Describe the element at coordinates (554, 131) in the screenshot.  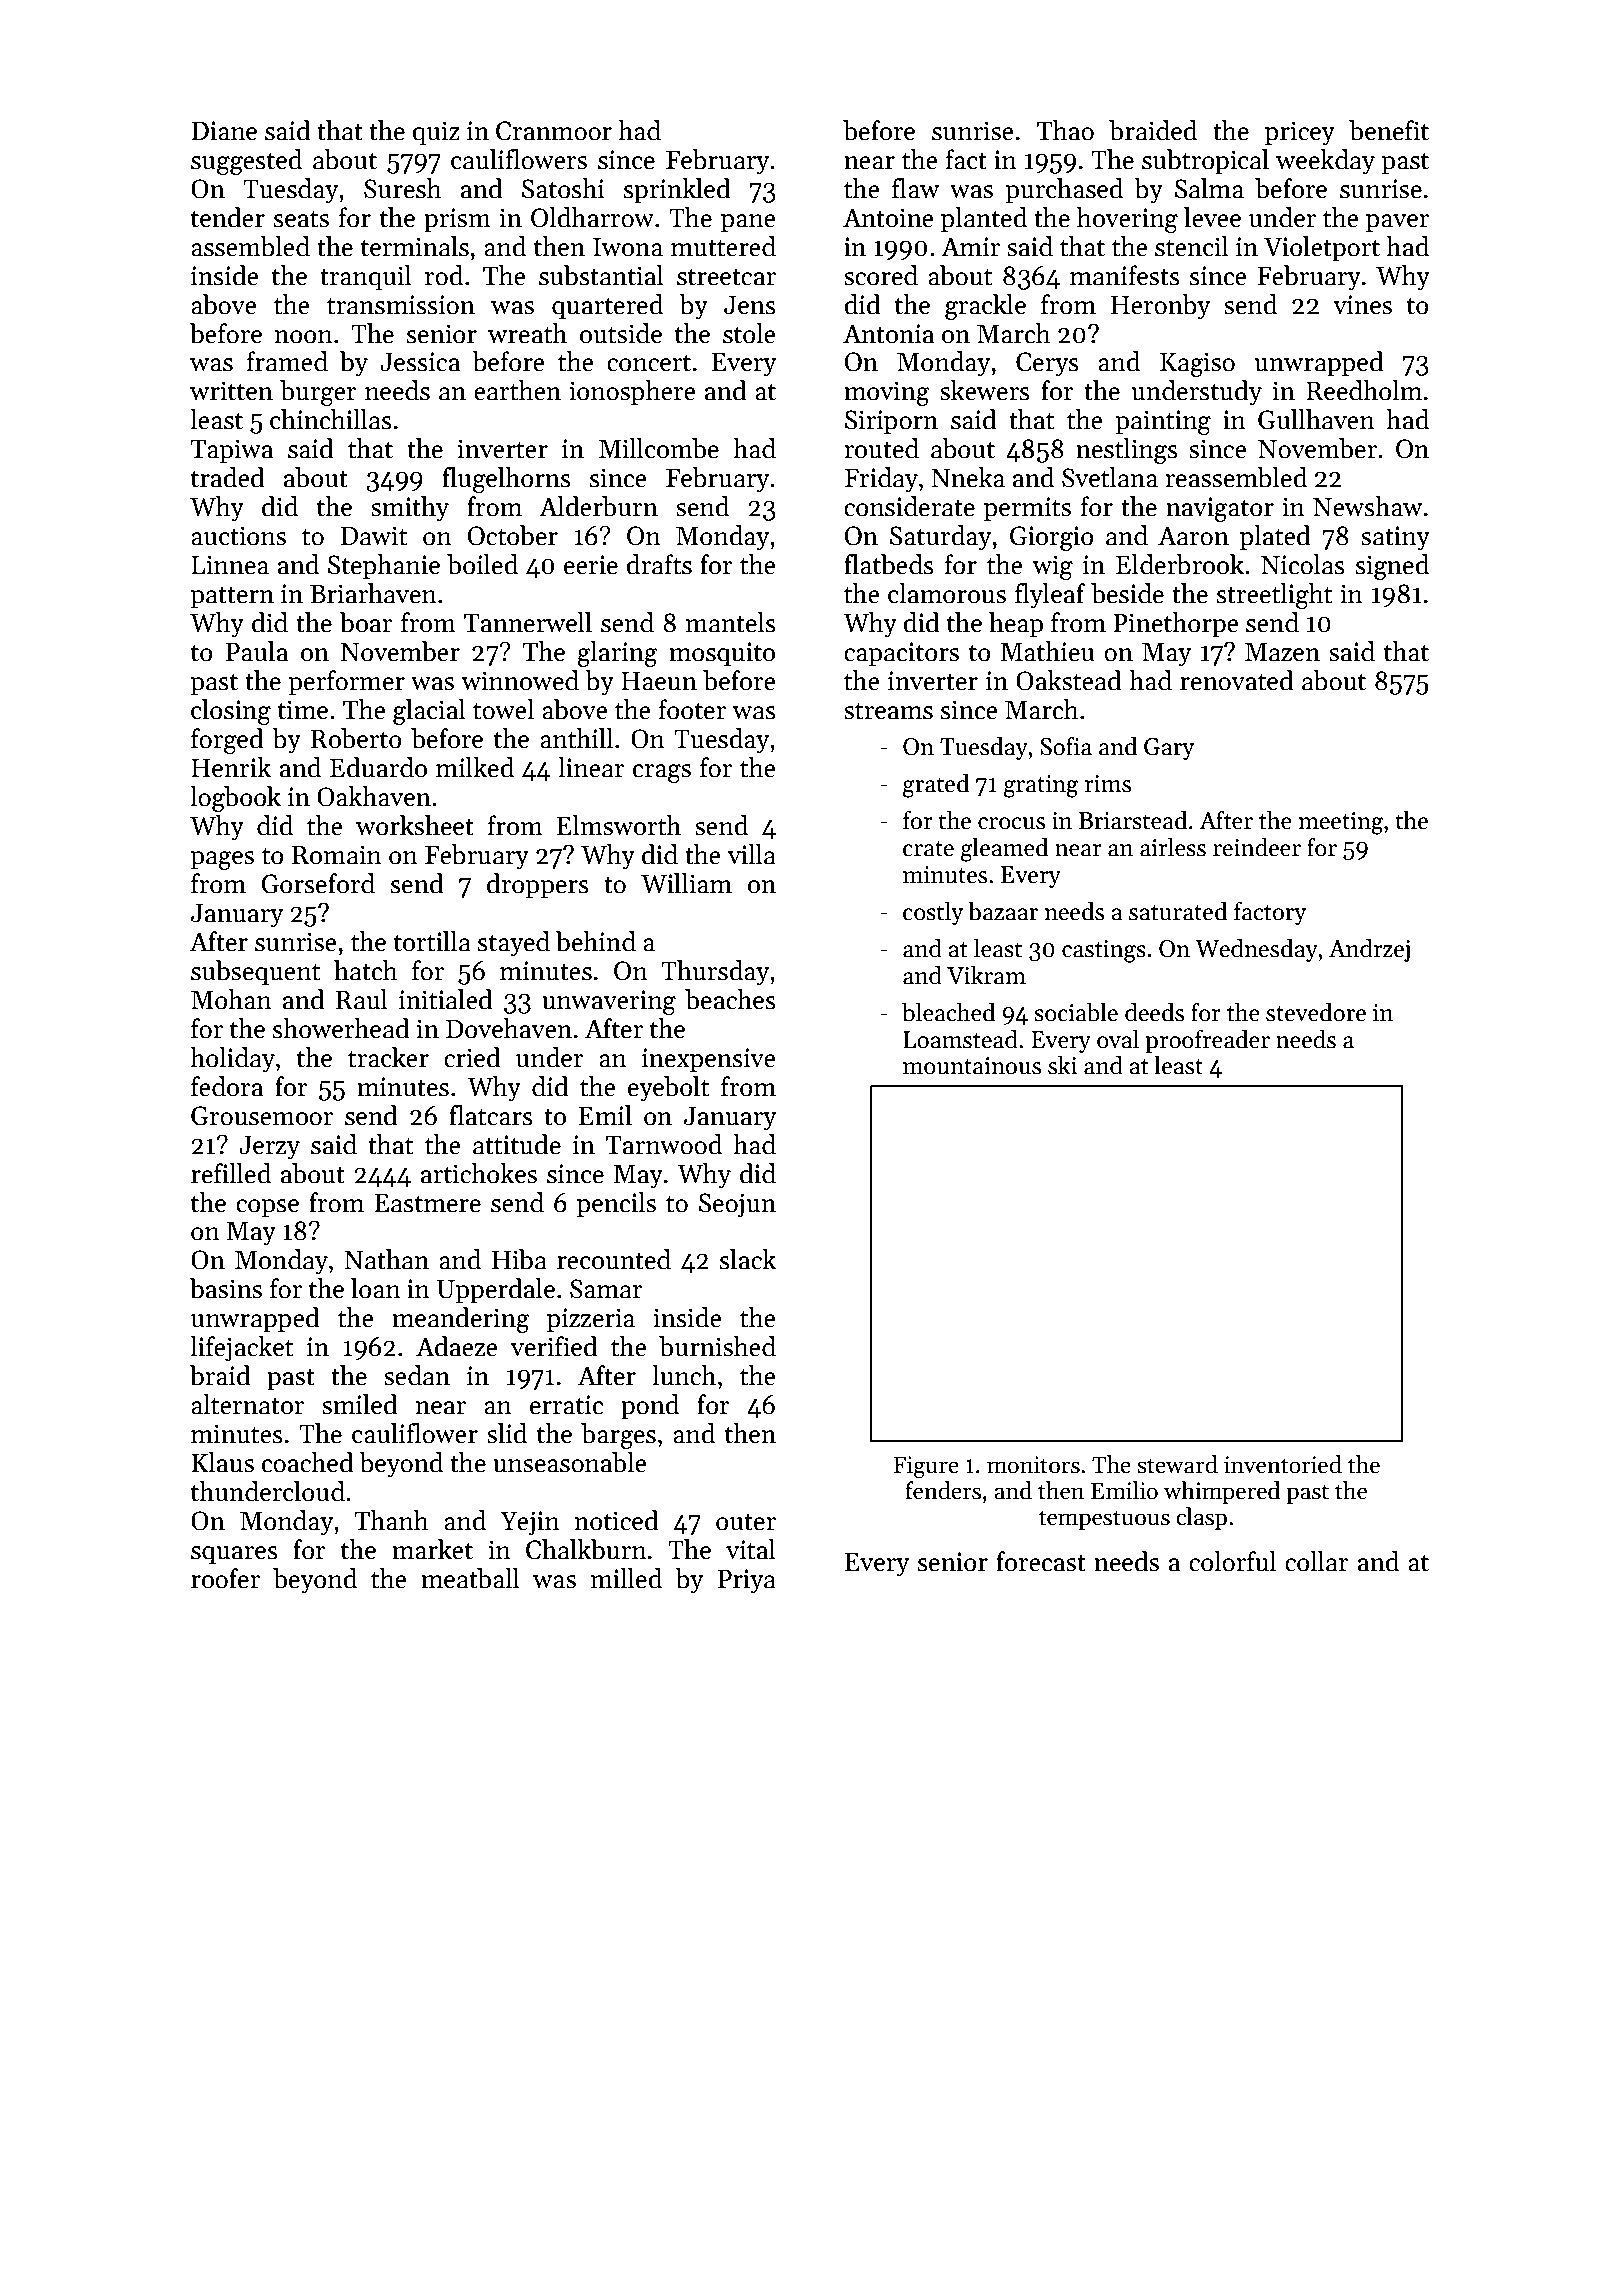
I see `Cranmoor` at that location.
